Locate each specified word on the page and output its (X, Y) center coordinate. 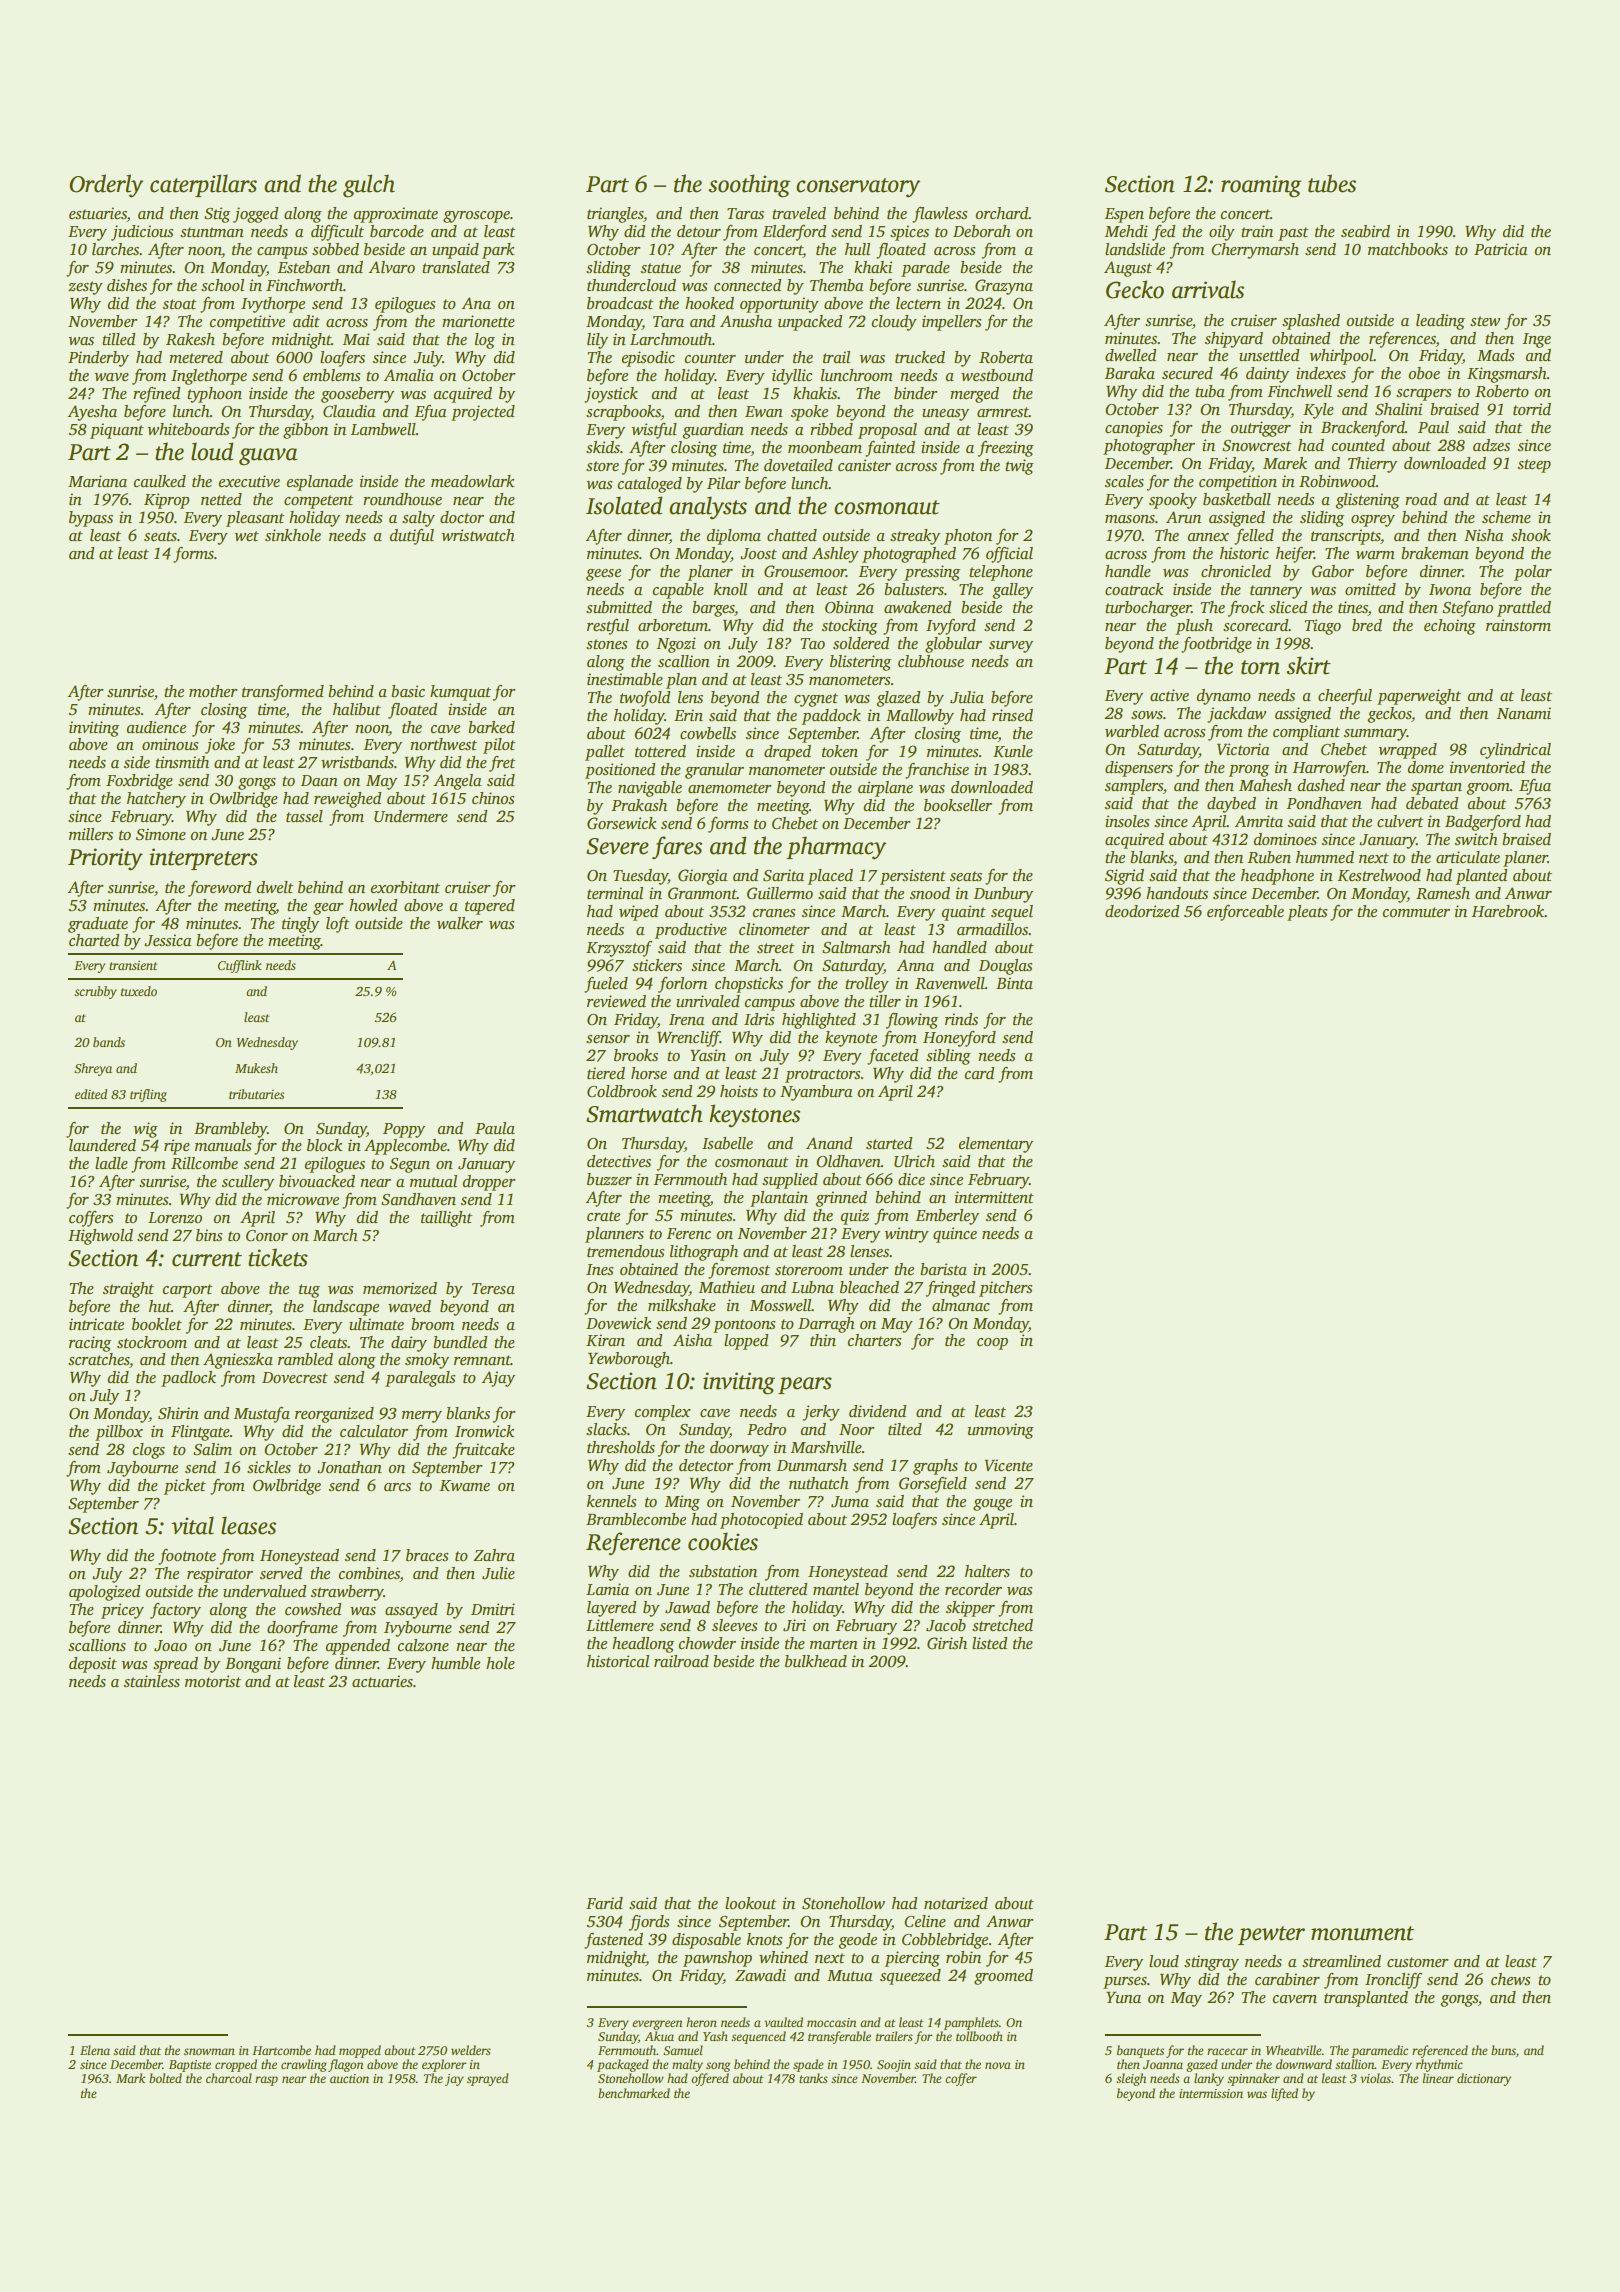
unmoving (1001, 1431)
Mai (356, 339)
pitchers (1005, 1289)
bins (209, 1235)
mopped (360, 2051)
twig (1019, 467)
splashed (1311, 322)
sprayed (488, 2079)
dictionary (1484, 2079)
